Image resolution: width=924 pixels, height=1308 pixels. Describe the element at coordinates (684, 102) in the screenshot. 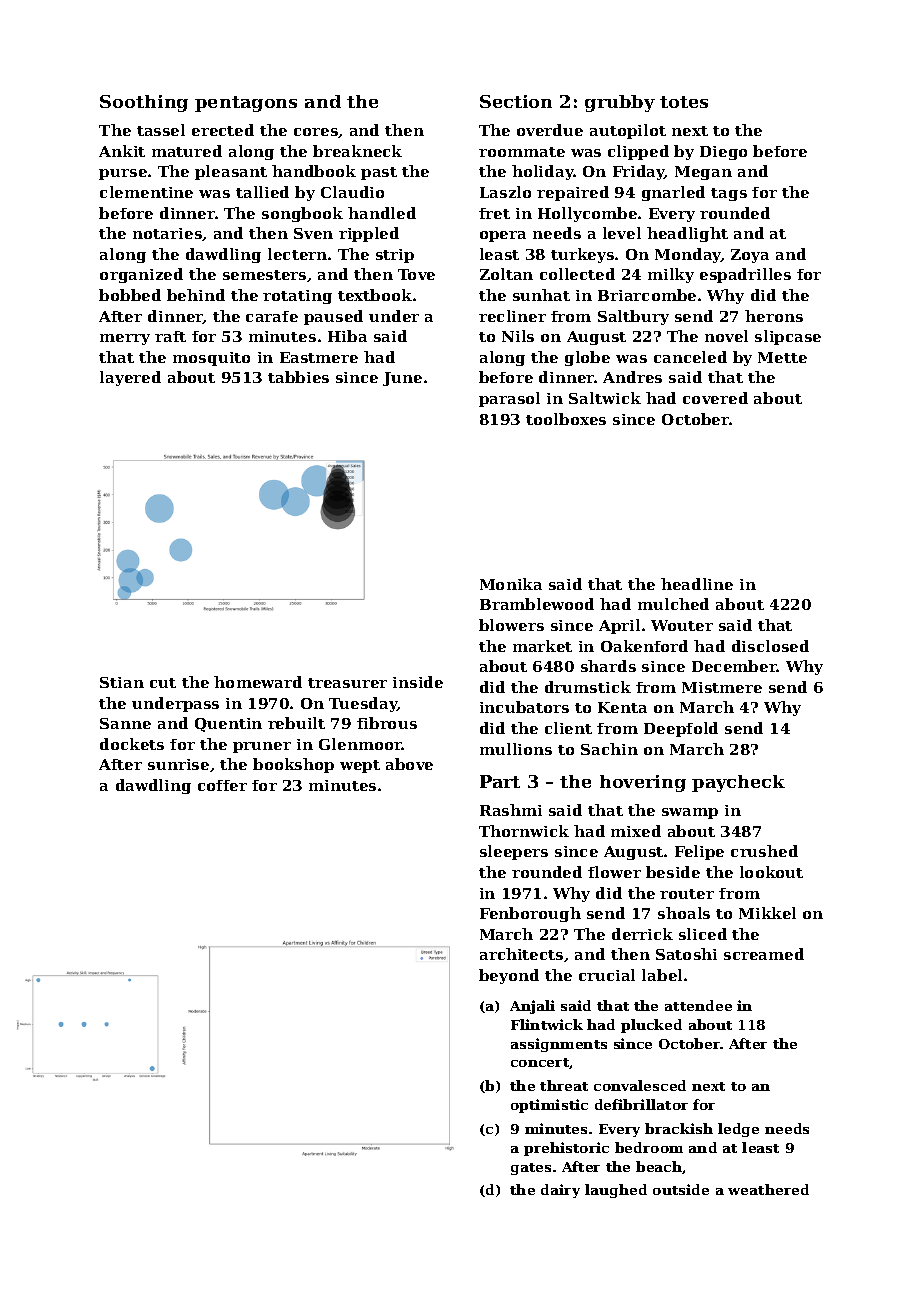

I see `totes` at that location.
